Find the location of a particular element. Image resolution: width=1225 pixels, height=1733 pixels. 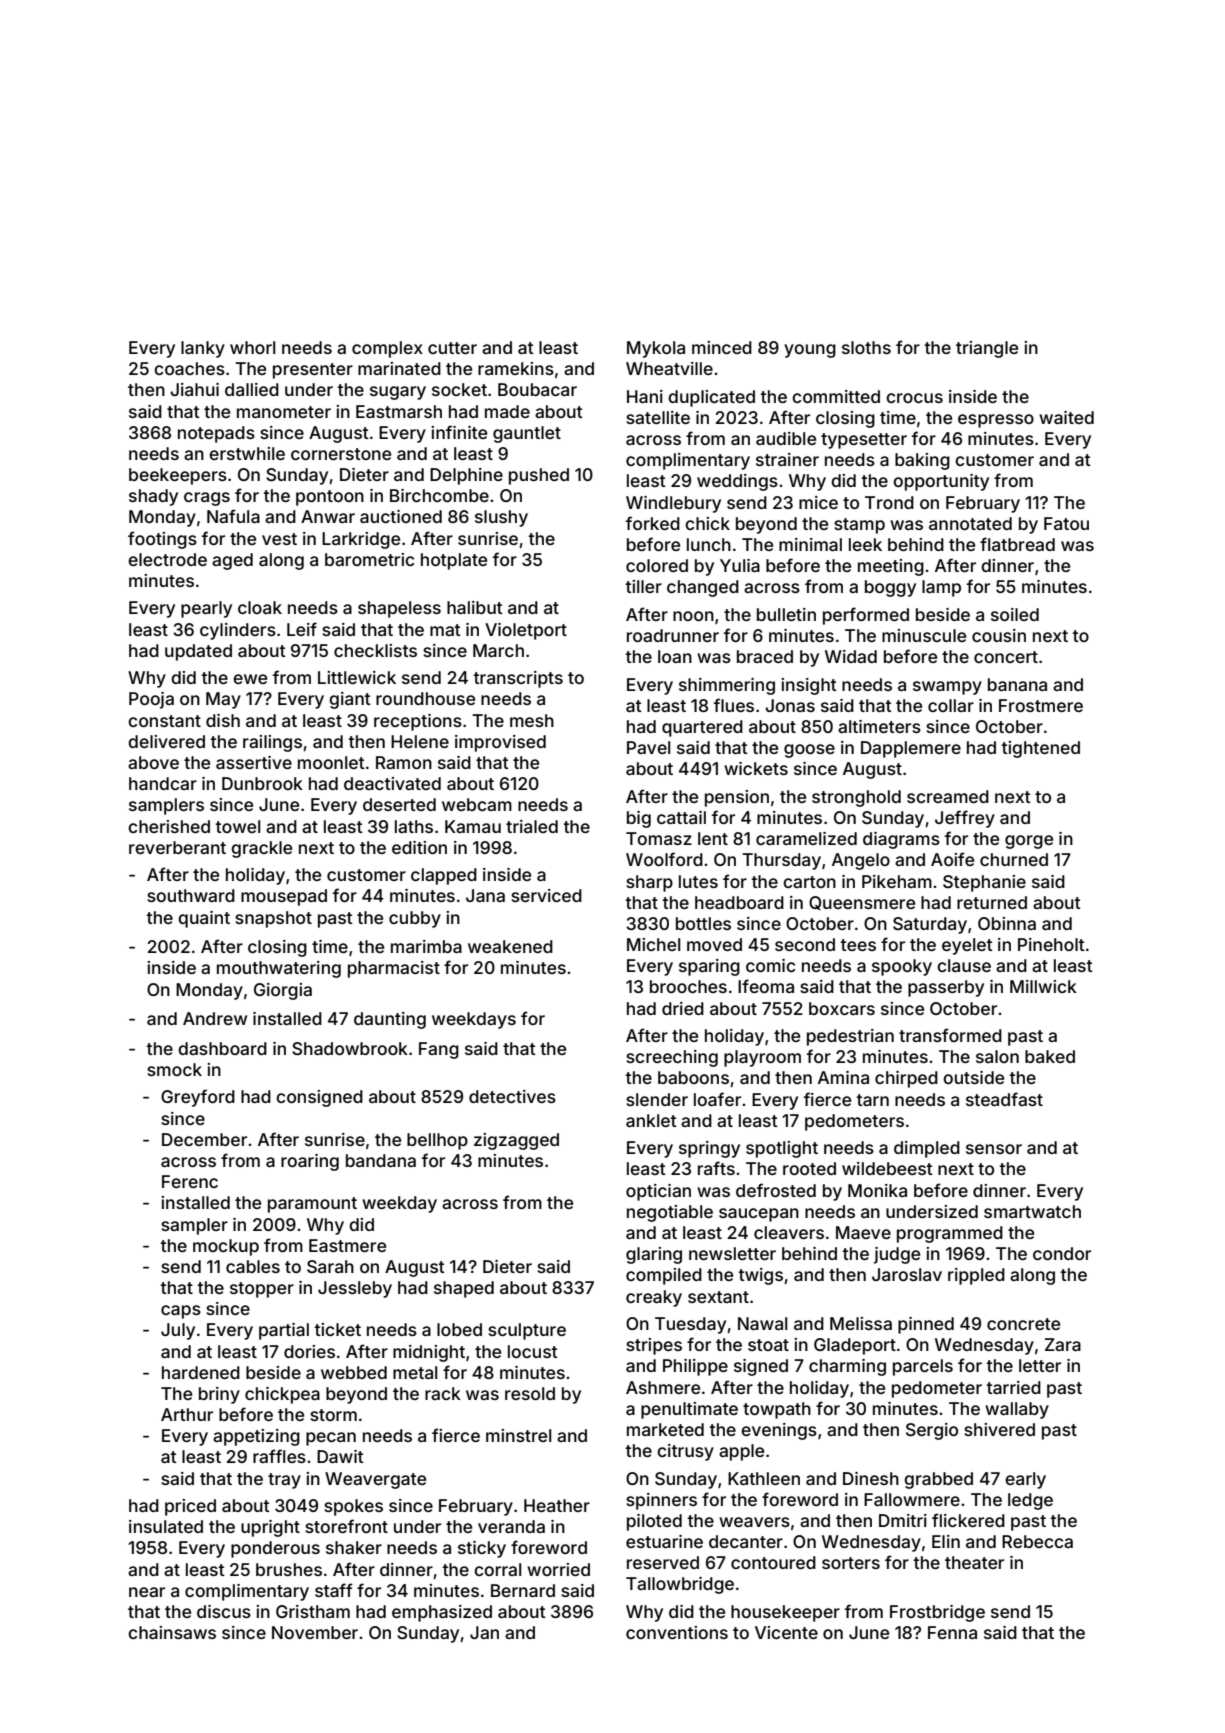

Vicente is located at coordinates (786, 1632).
